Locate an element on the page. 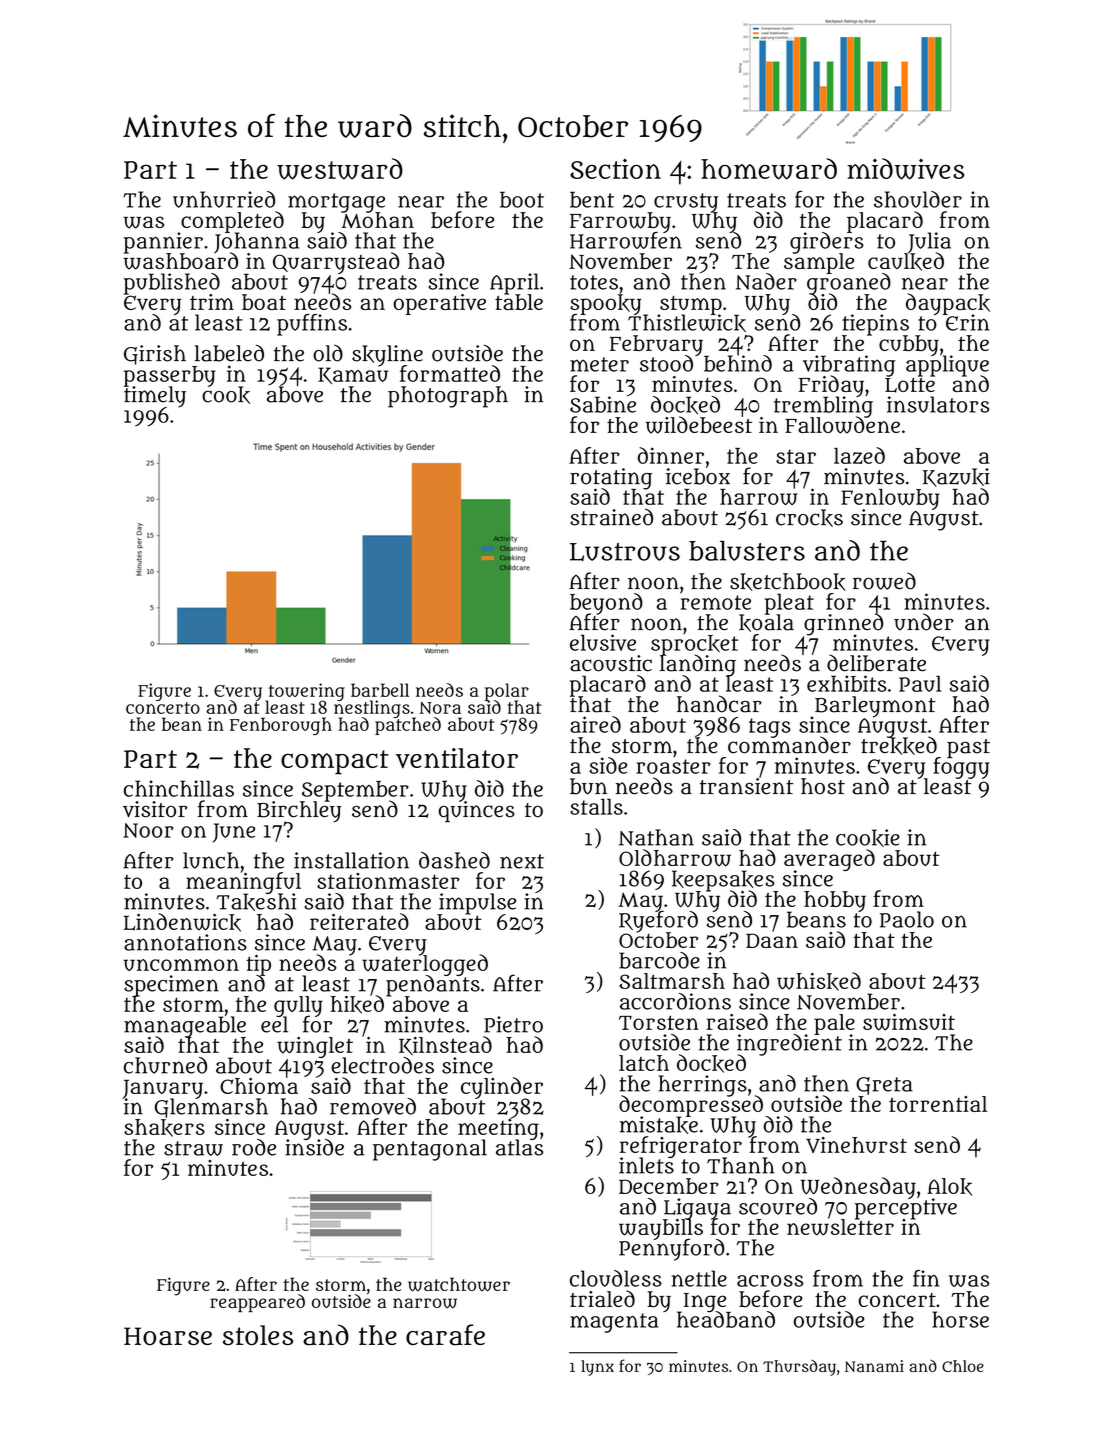 The width and height of the image is (1113, 1440). mortgage is located at coordinates (336, 202).
